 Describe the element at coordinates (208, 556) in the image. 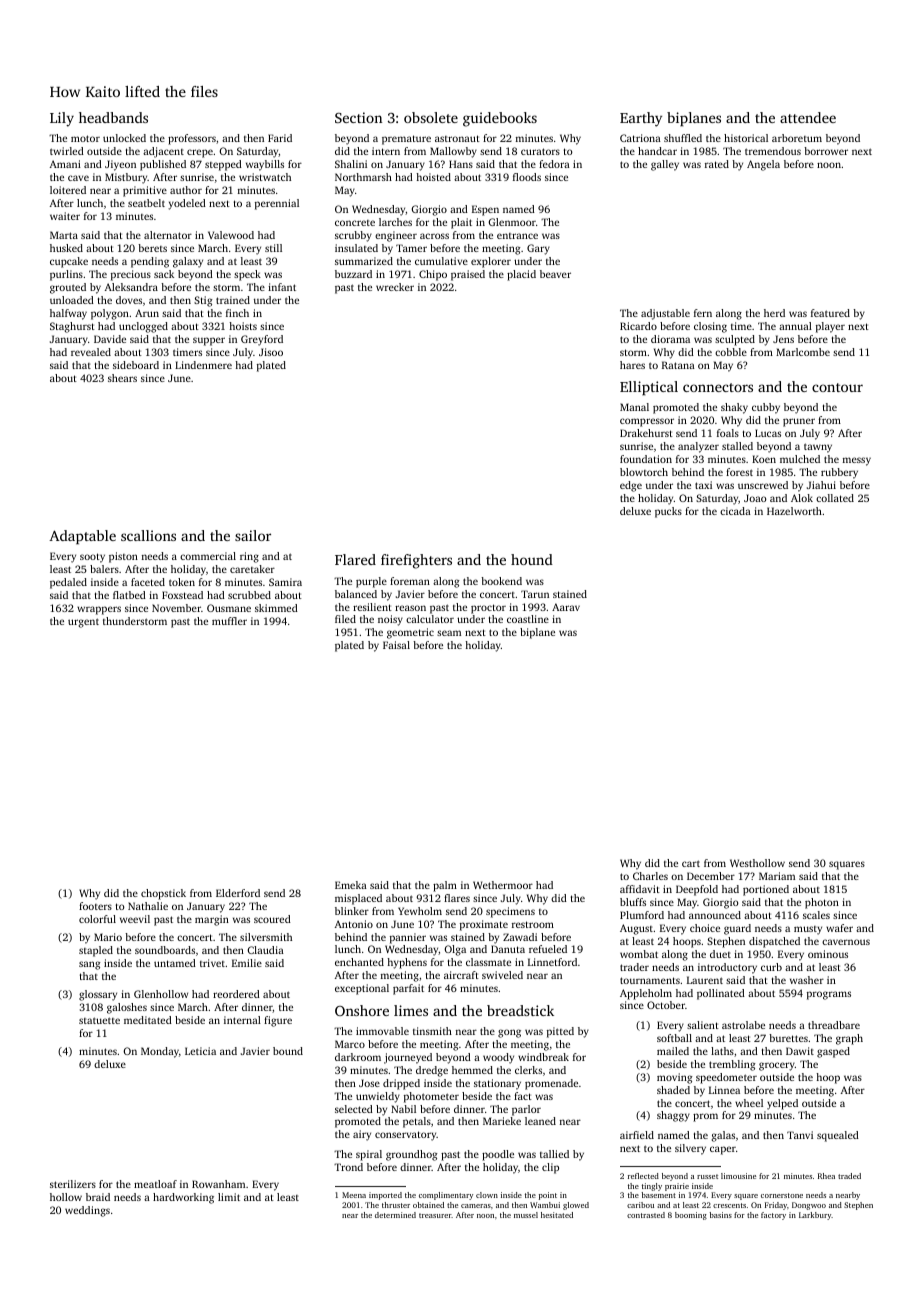

I see `commercial` at that location.
